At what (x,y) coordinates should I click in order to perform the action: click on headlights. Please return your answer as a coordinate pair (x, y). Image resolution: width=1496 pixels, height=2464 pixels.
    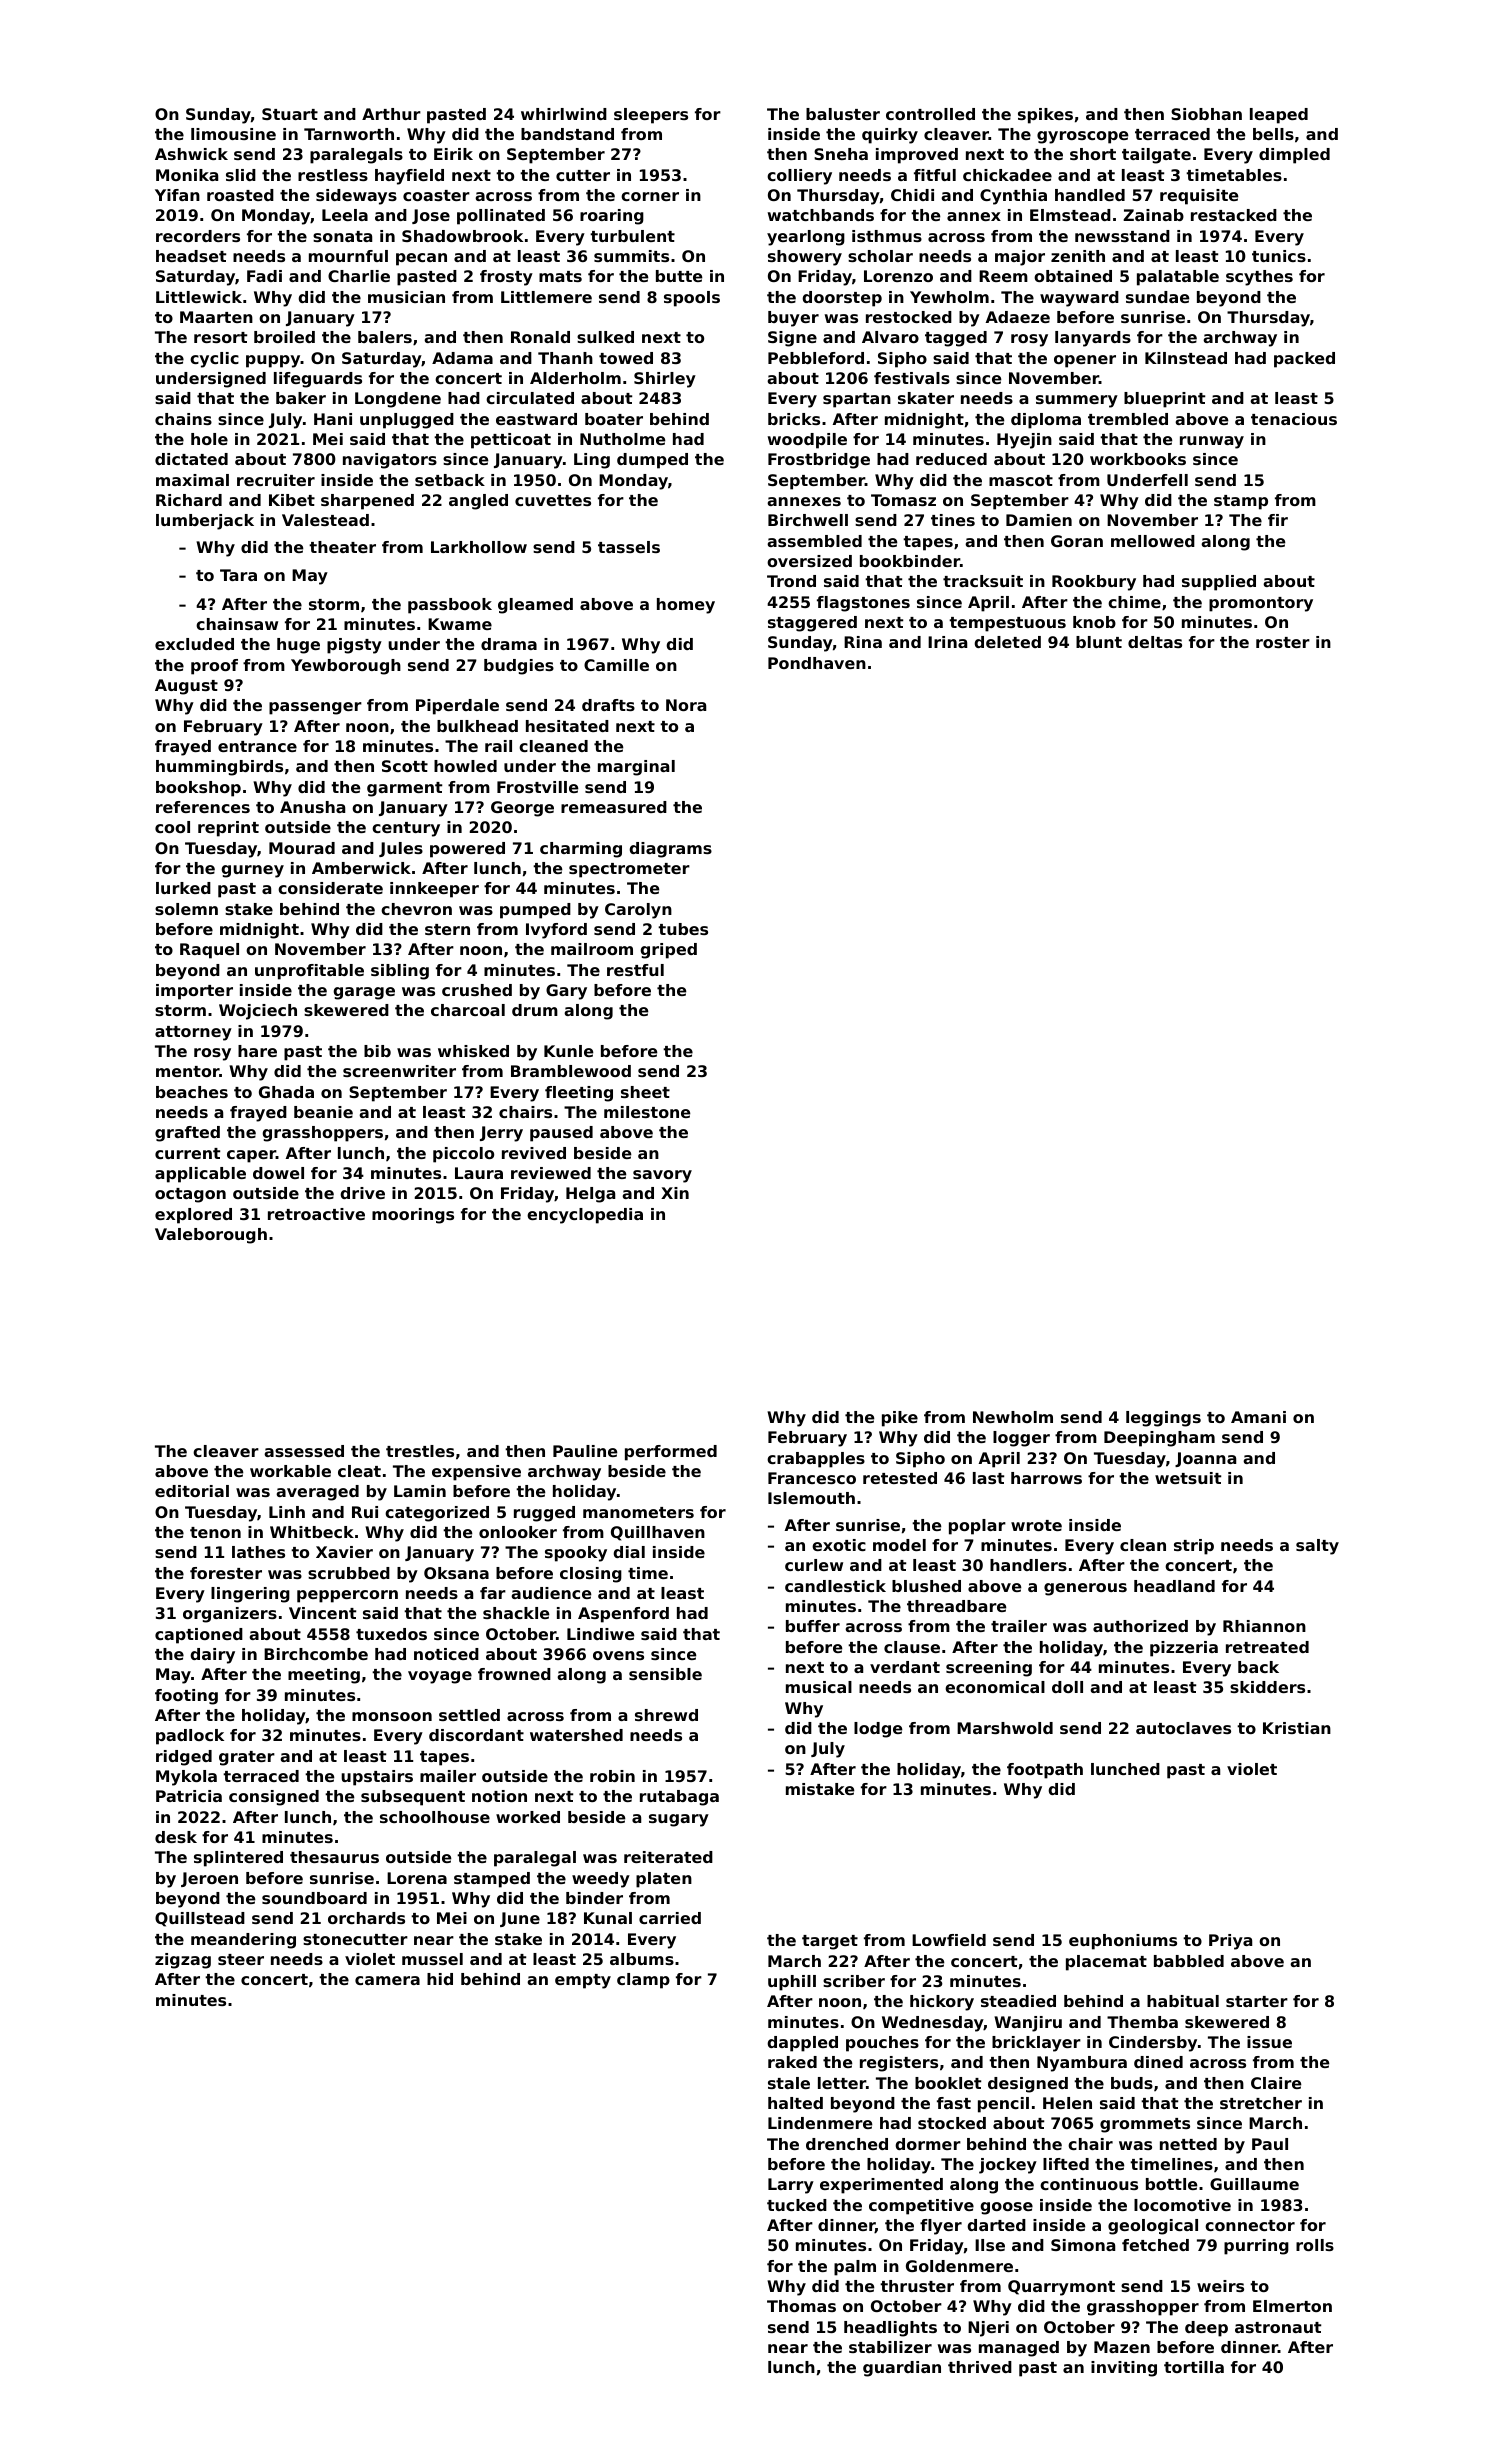
    Looking at the image, I should click on (890, 2329).
